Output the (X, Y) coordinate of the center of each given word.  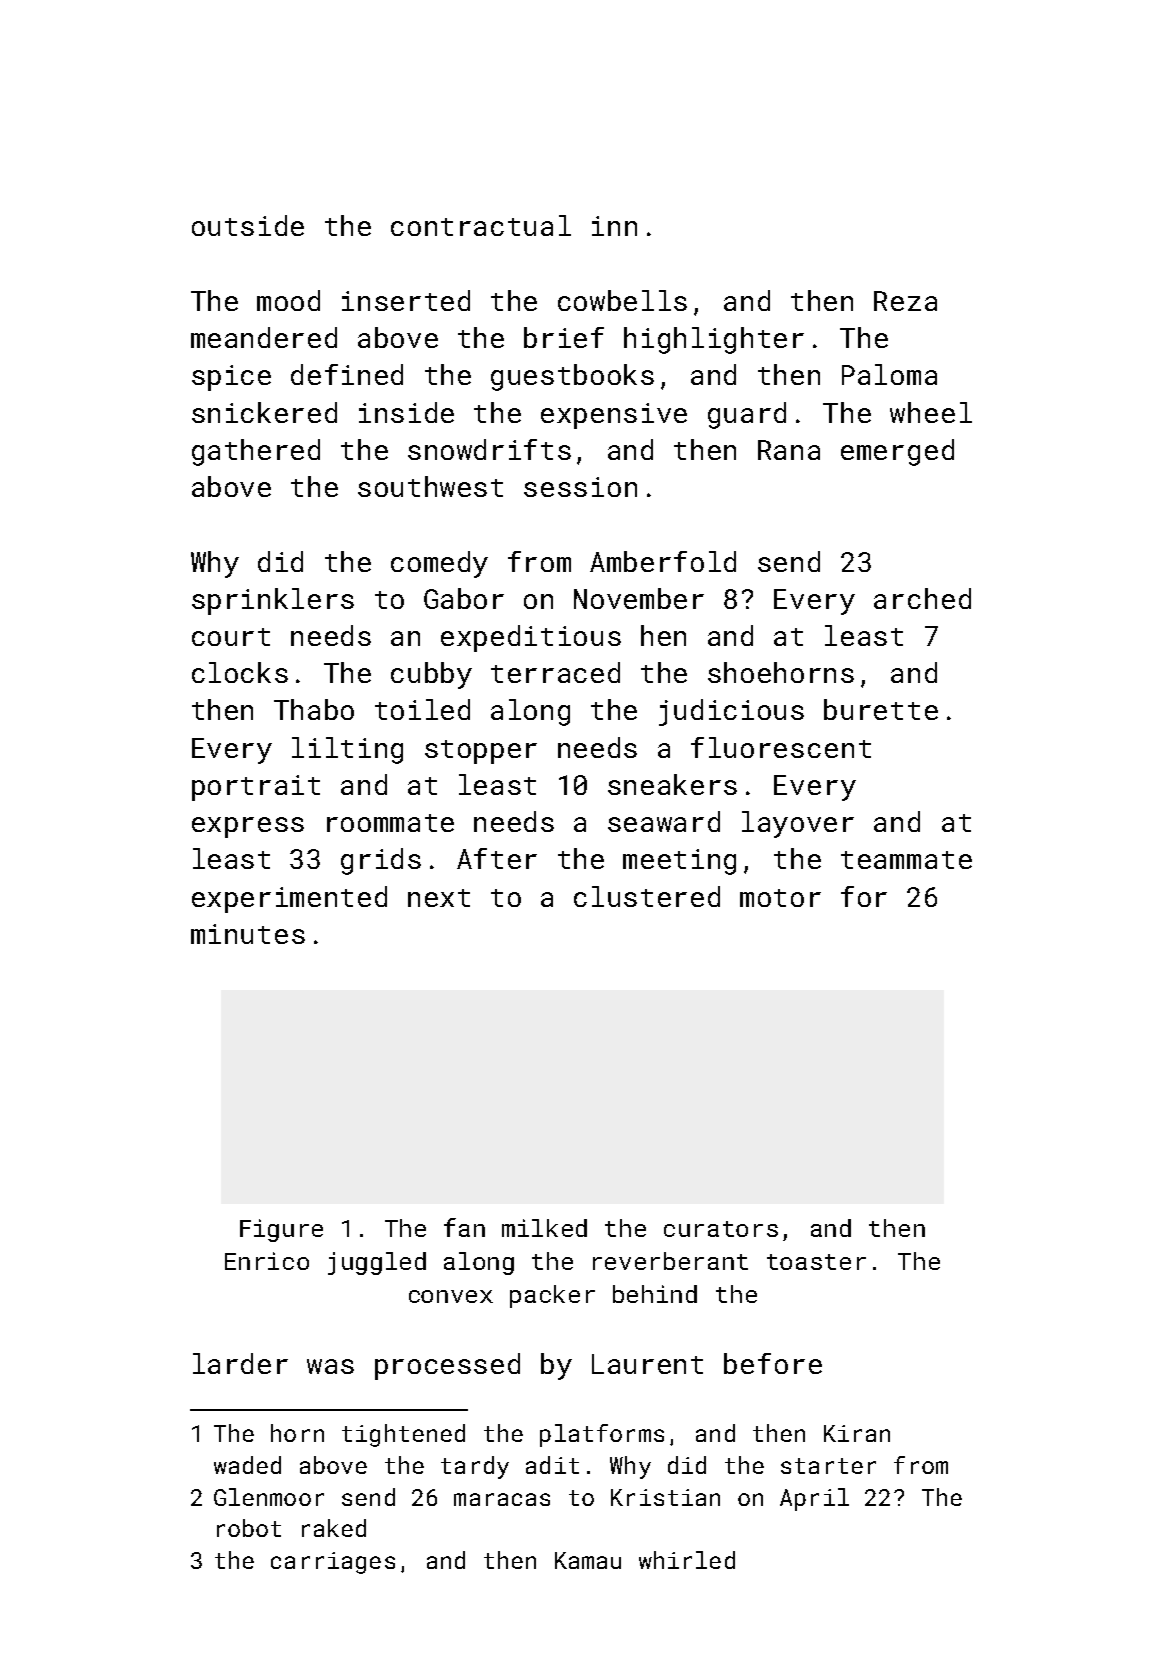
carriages (333, 1563)
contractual (481, 225)
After (497, 858)
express (248, 827)
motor (780, 898)
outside (248, 225)
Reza (905, 301)
